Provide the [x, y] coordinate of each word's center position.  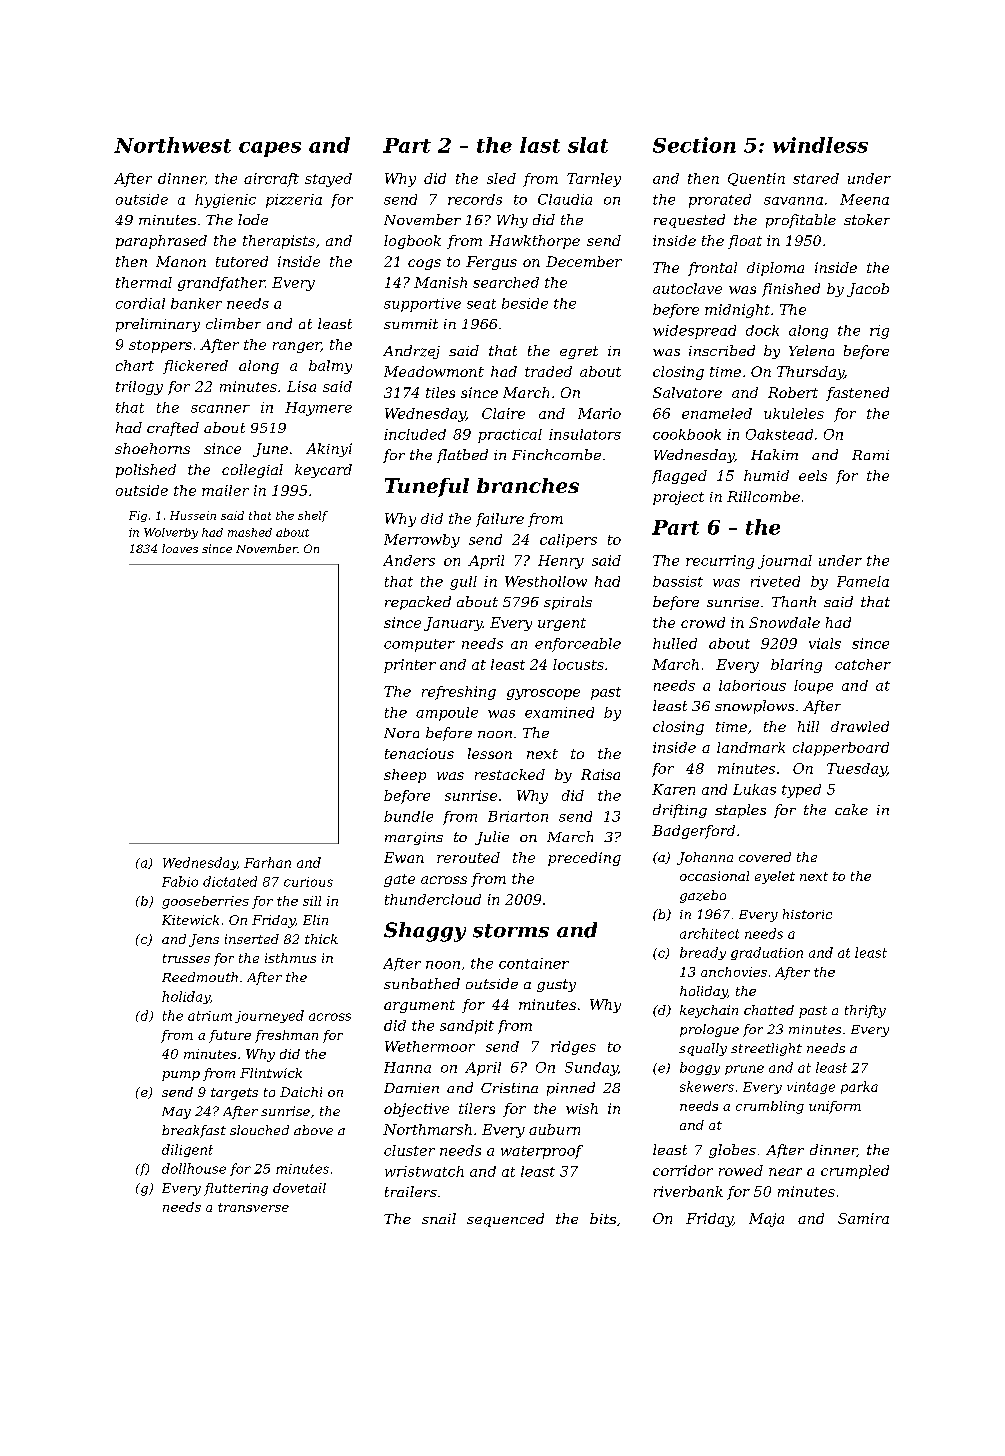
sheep [405, 776]
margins [414, 838]
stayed [328, 180]
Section [694, 145]
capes [270, 149]
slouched [259, 1130]
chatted [769, 1010]
